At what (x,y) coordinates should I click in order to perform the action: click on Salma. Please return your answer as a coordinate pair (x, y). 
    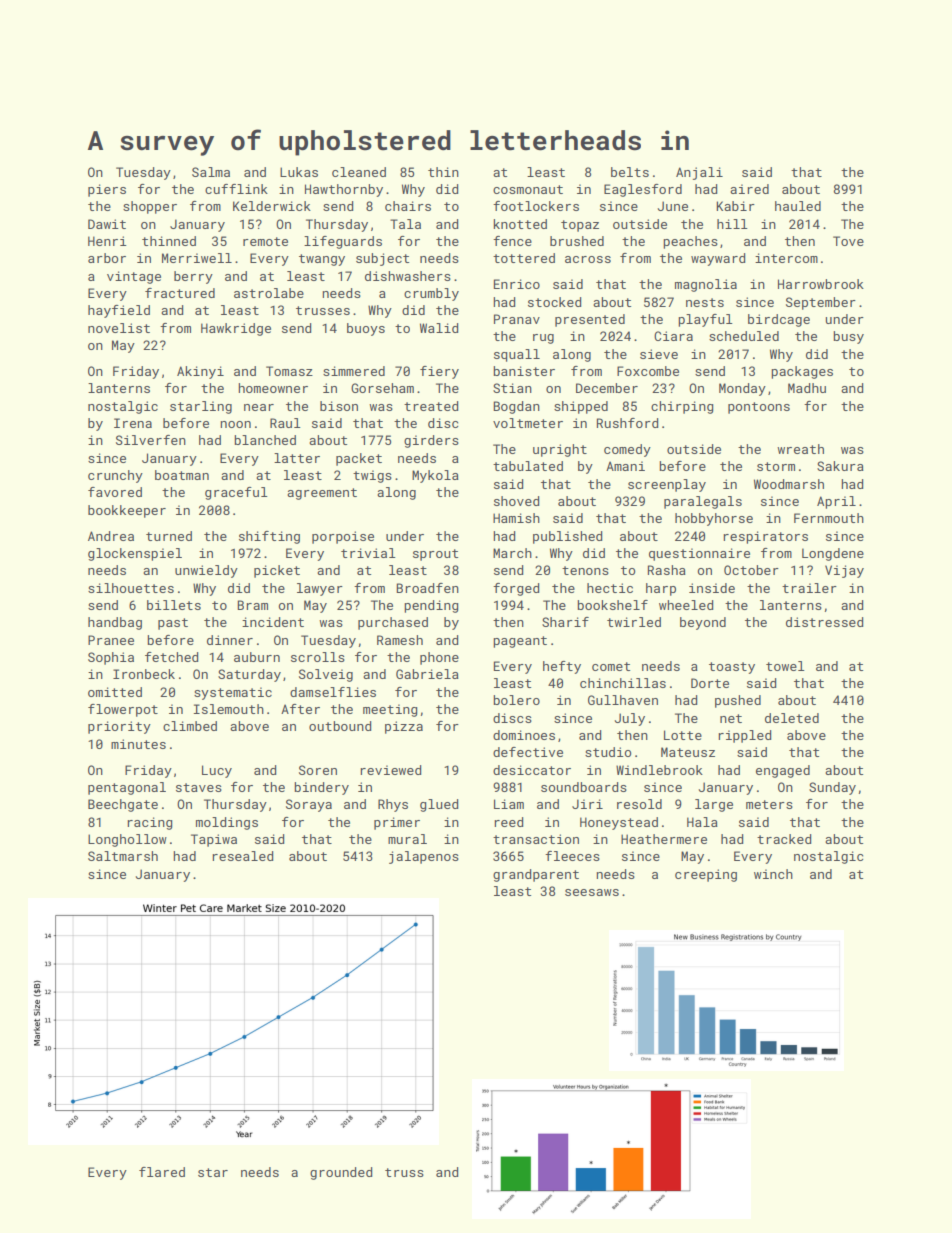
    Looking at the image, I should click on (211, 172).
